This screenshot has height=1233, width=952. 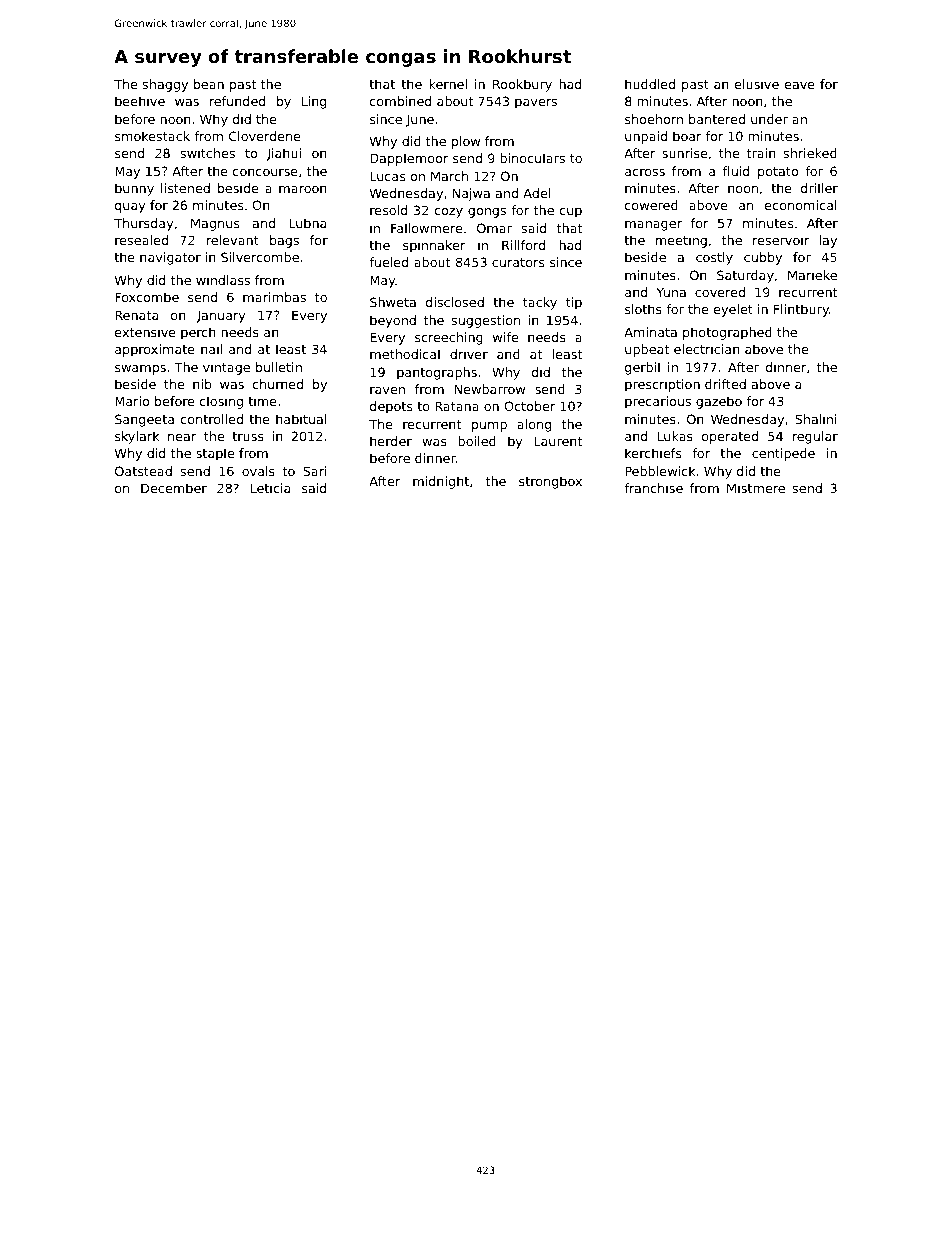 What do you see at coordinates (448, 84) in the screenshot?
I see `kernel` at bounding box center [448, 84].
